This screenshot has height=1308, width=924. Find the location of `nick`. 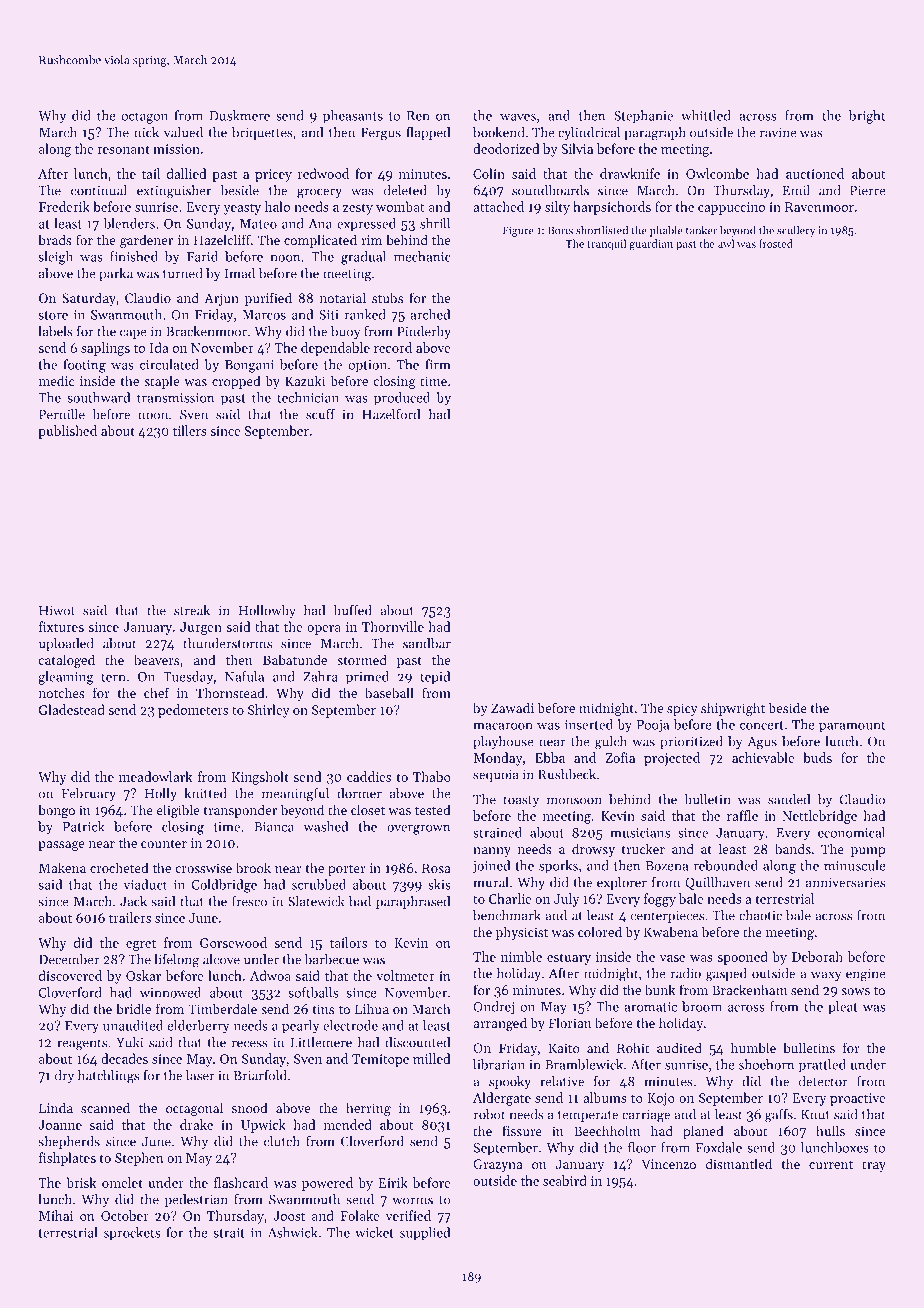

nick is located at coordinates (146, 132).
